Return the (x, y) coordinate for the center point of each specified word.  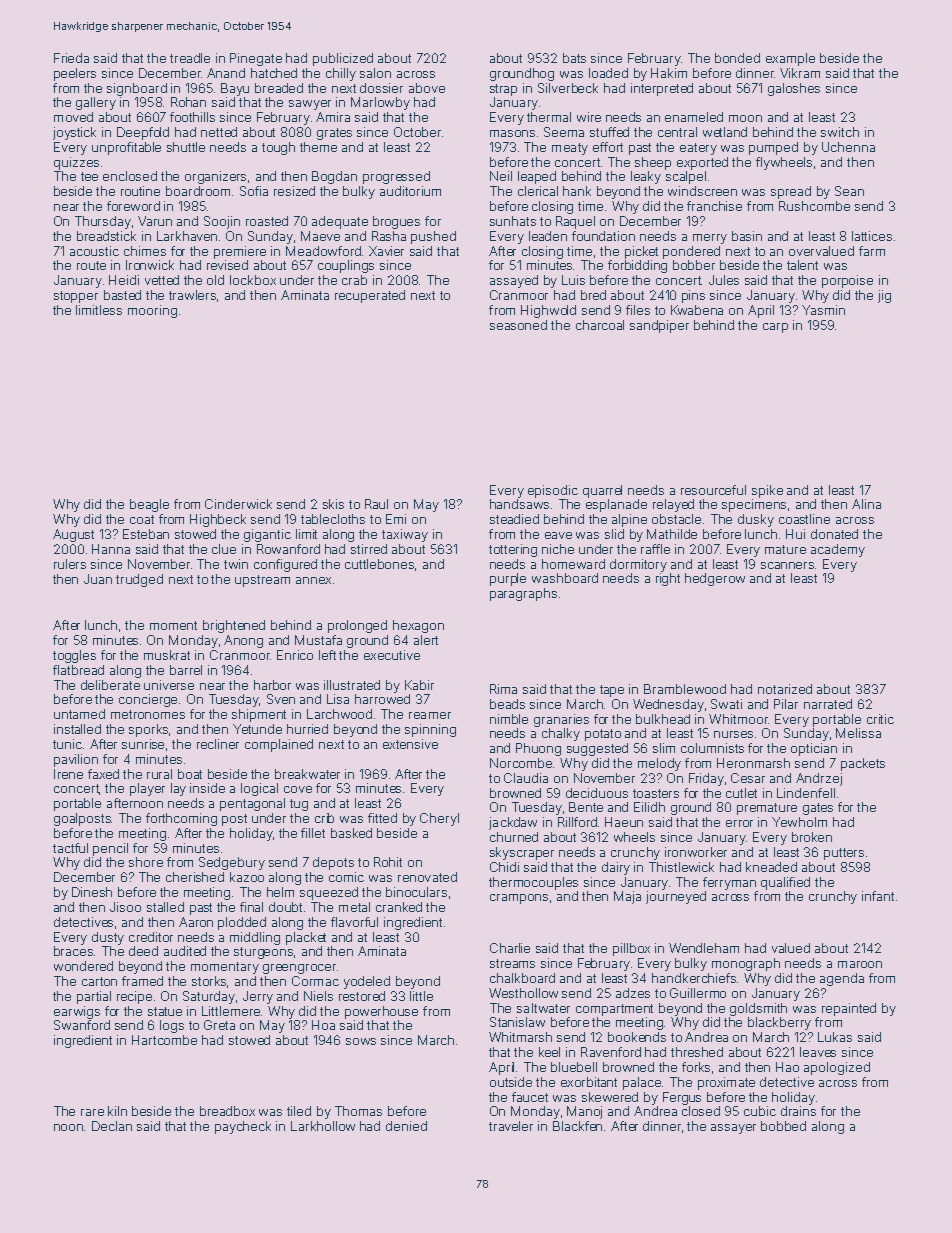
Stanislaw (517, 1022)
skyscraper (522, 853)
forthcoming (181, 819)
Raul (376, 504)
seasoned (518, 325)
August (73, 535)
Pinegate (256, 59)
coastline (804, 519)
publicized (343, 59)
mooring (152, 311)
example (790, 59)
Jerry (258, 997)
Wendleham (704, 948)
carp (775, 328)
